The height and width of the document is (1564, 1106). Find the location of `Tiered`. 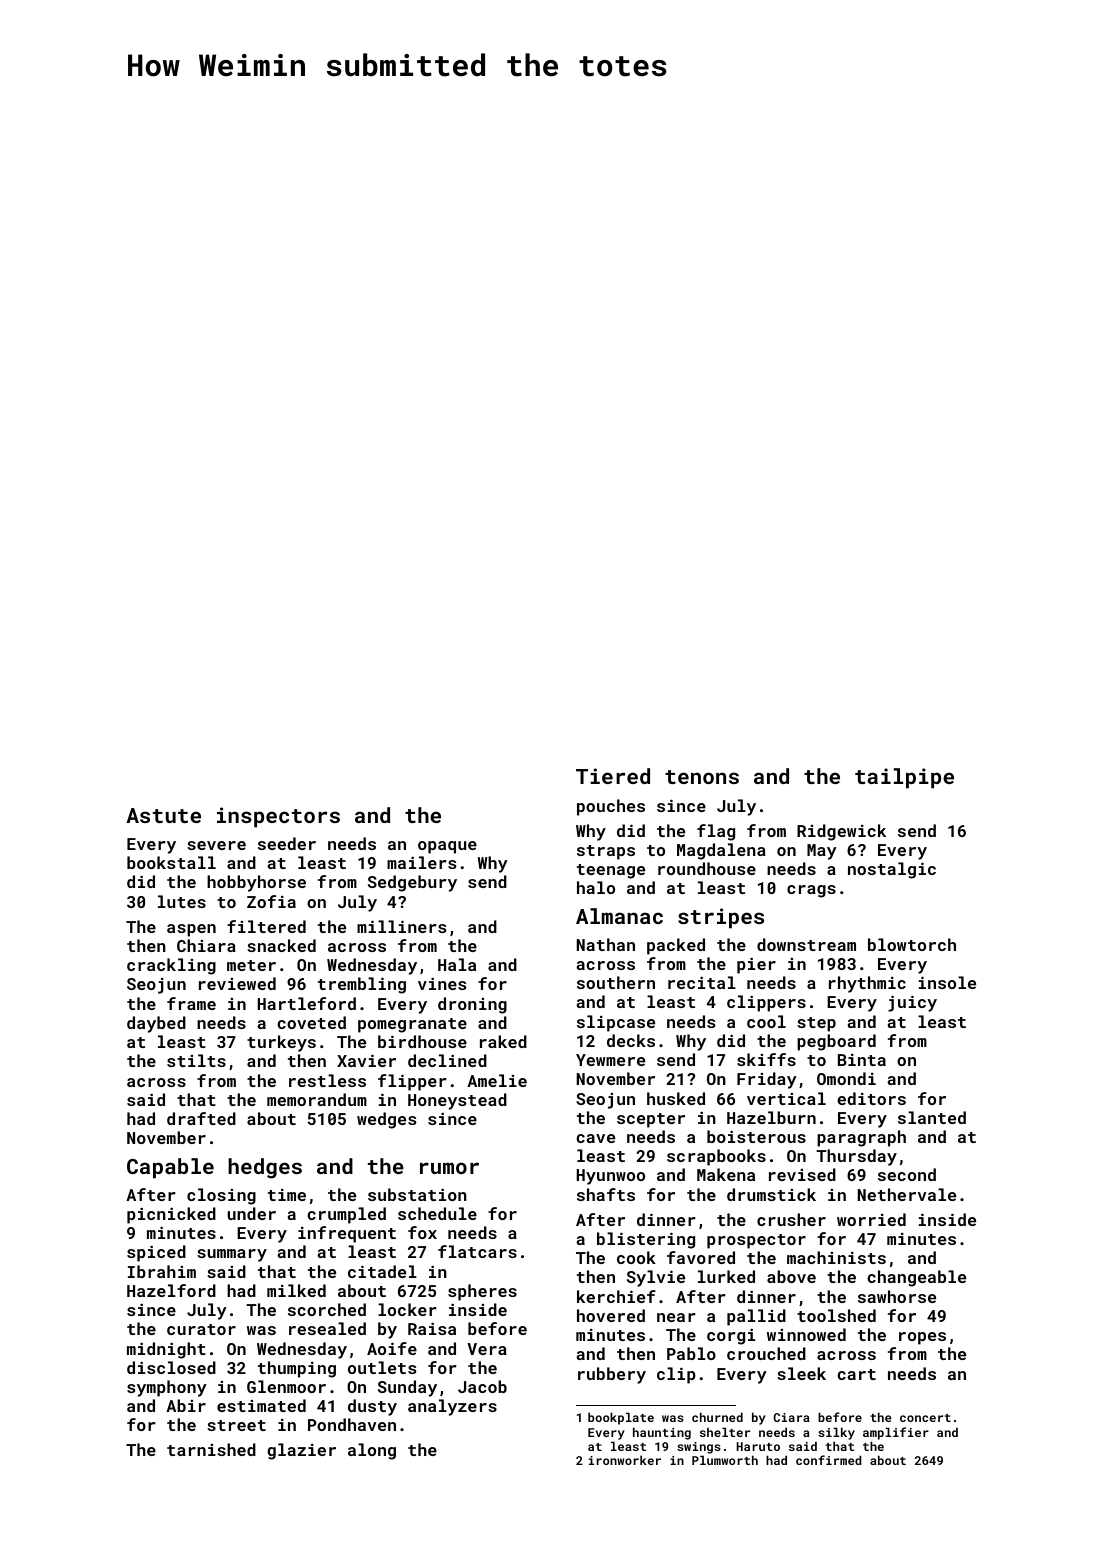

Tiered is located at coordinates (613, 776).
